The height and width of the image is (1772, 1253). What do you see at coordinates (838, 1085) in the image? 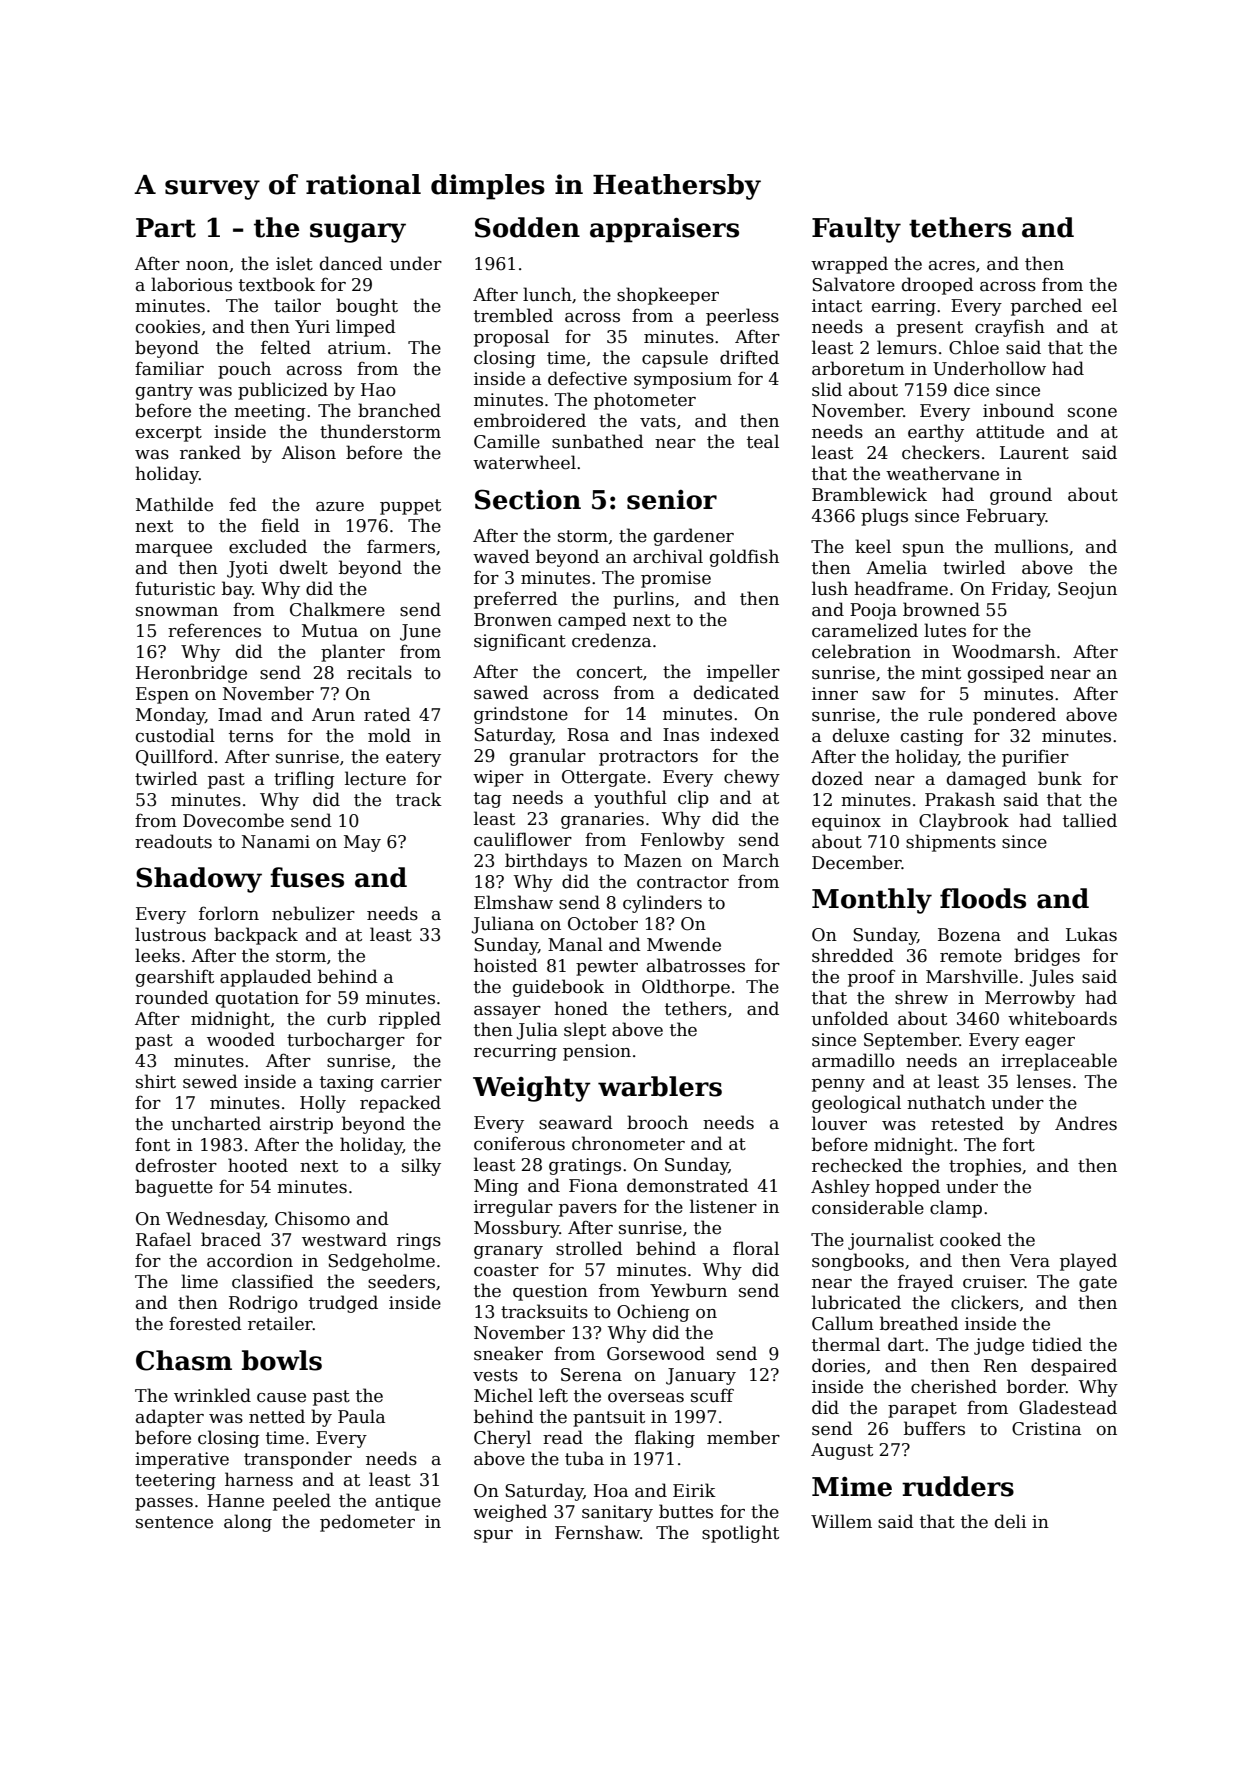
I see `penny` at bounding box center [838, 1085].
